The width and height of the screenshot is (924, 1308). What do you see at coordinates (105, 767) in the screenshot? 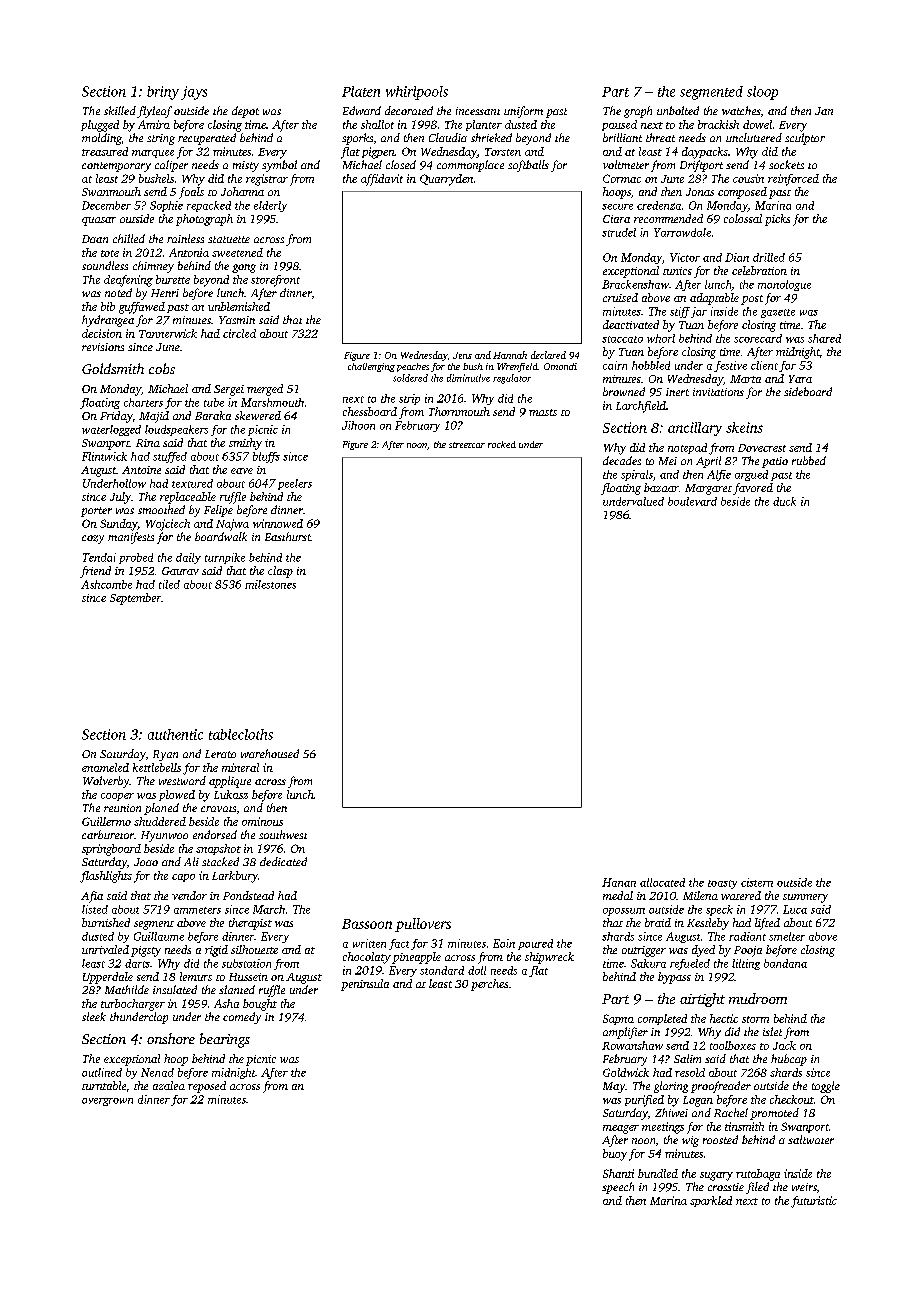
I see `enameled` at bounding box center [105, 767].
